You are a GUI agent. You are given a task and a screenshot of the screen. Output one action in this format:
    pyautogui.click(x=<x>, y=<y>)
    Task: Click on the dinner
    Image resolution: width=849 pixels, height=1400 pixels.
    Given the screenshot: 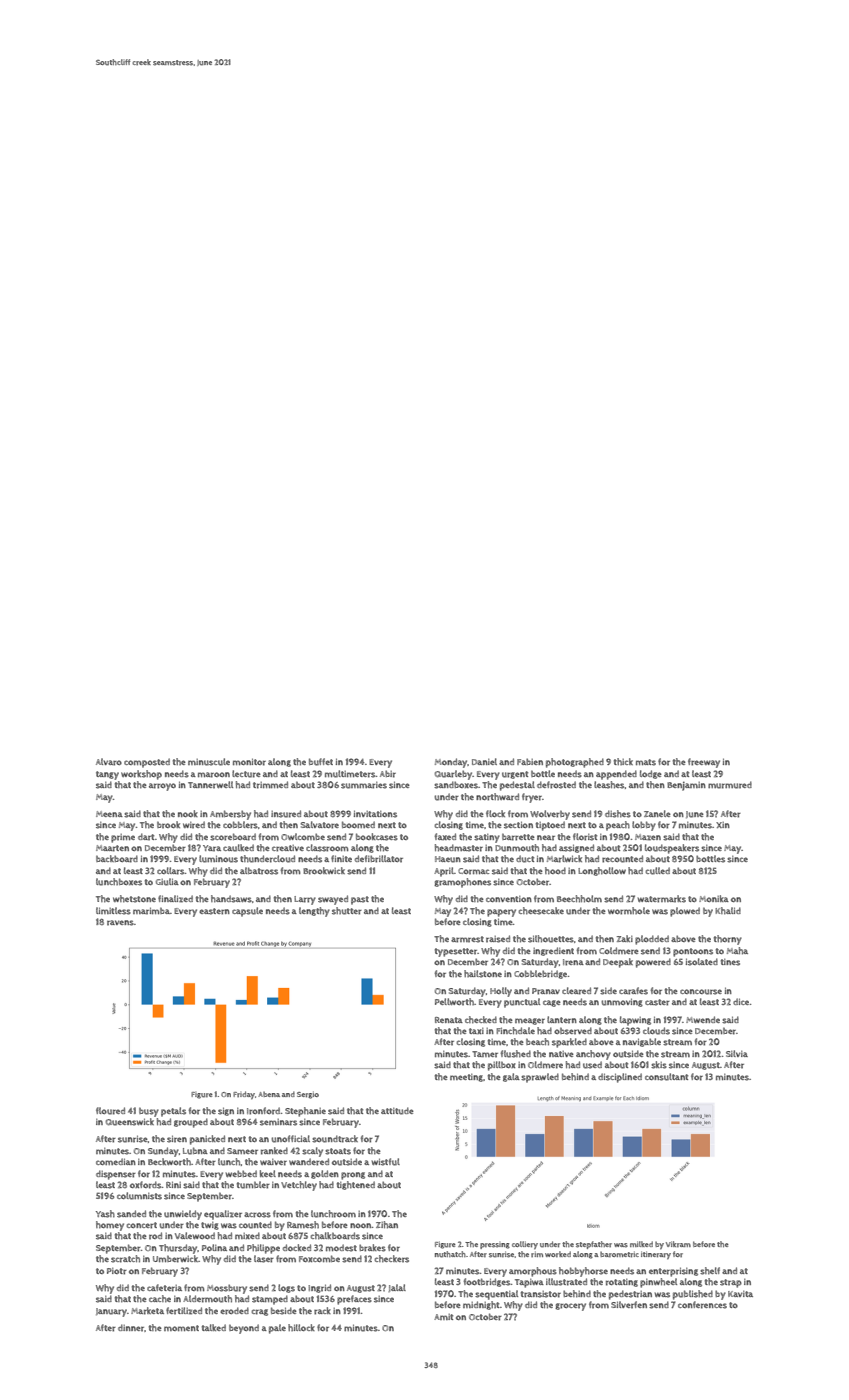 What is the action you would take?
    pyautogui.click(x=131, y=1328)
